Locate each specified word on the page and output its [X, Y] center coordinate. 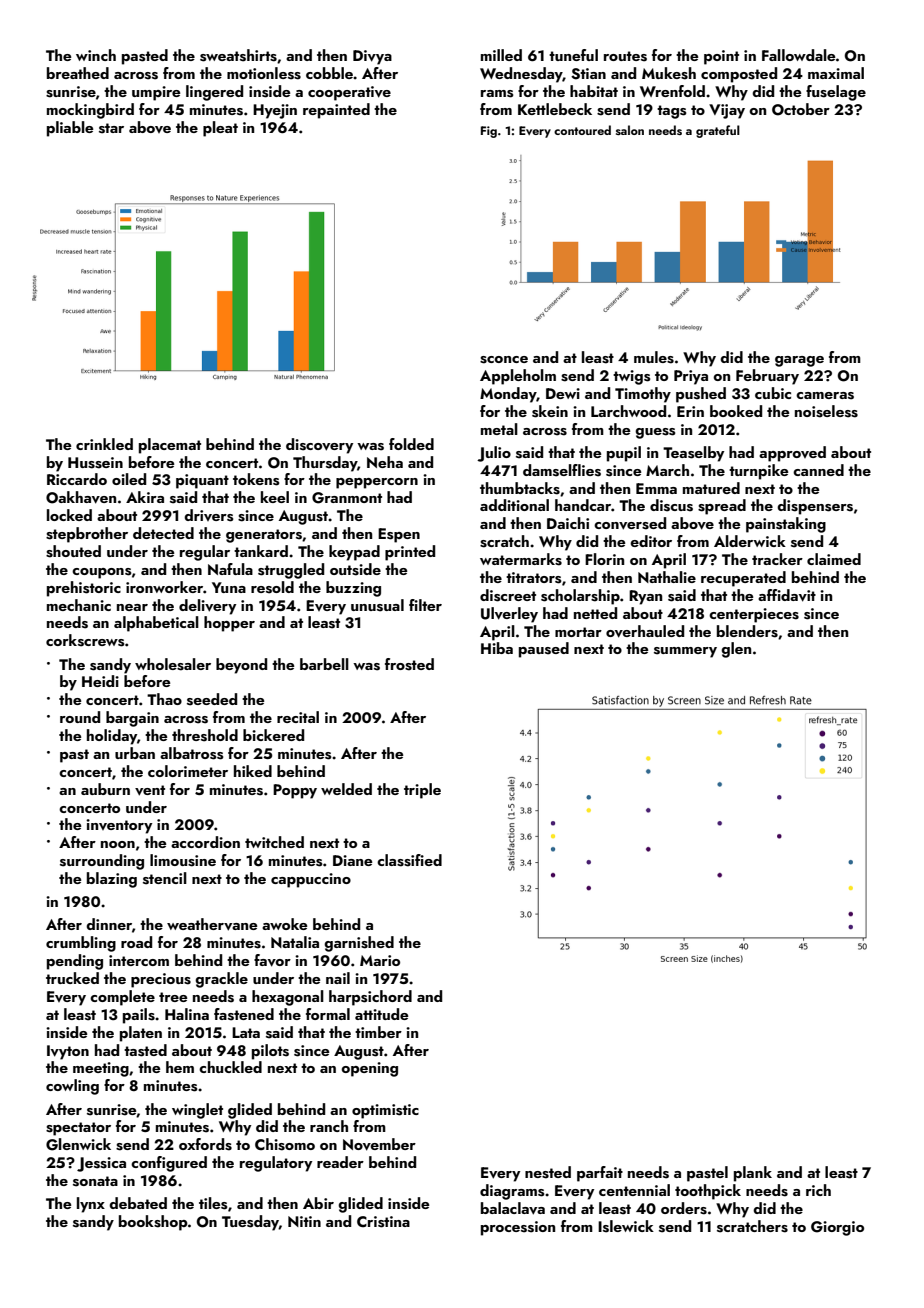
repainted [336, 111]
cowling [72, 1087]
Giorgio [837, 1228]
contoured [582, 130]
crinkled [104, 444]
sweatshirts [238, 55]
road [136, 942]
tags [671, 112]
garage [799, 361]
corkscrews [85, 640]
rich [818, 1190]
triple [422, 791]
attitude [381, 1014]
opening [369, 1069]
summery [685, 652]
